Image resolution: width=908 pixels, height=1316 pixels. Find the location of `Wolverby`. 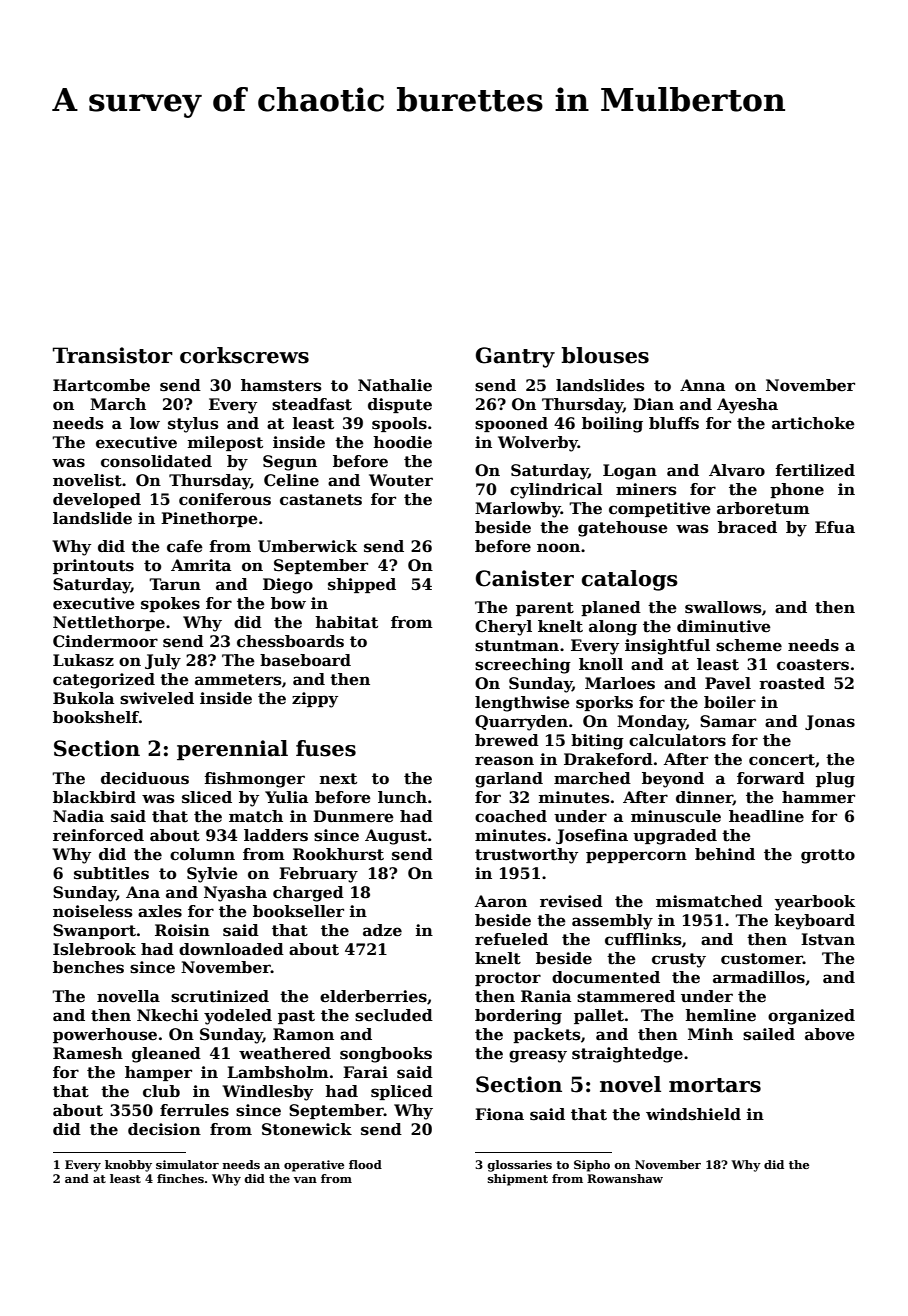

Wolverby is located at coordinates (538, 444).
